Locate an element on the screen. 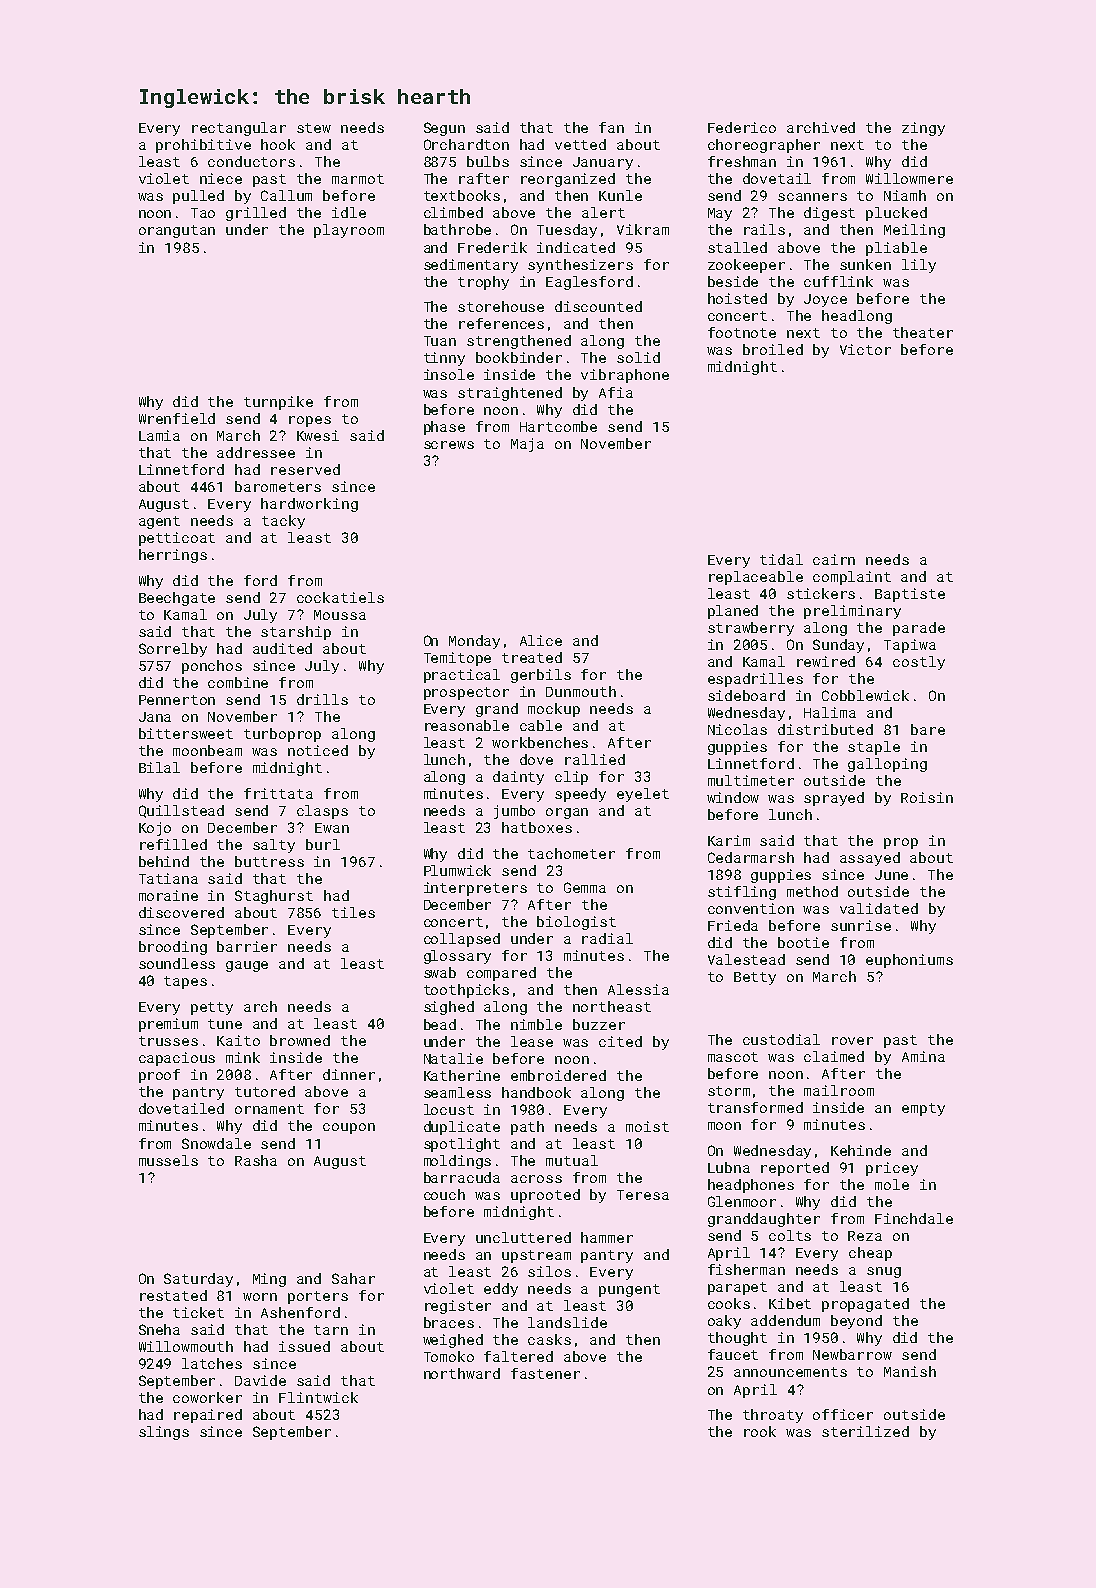  stew is located at coordinates (314, 128).
